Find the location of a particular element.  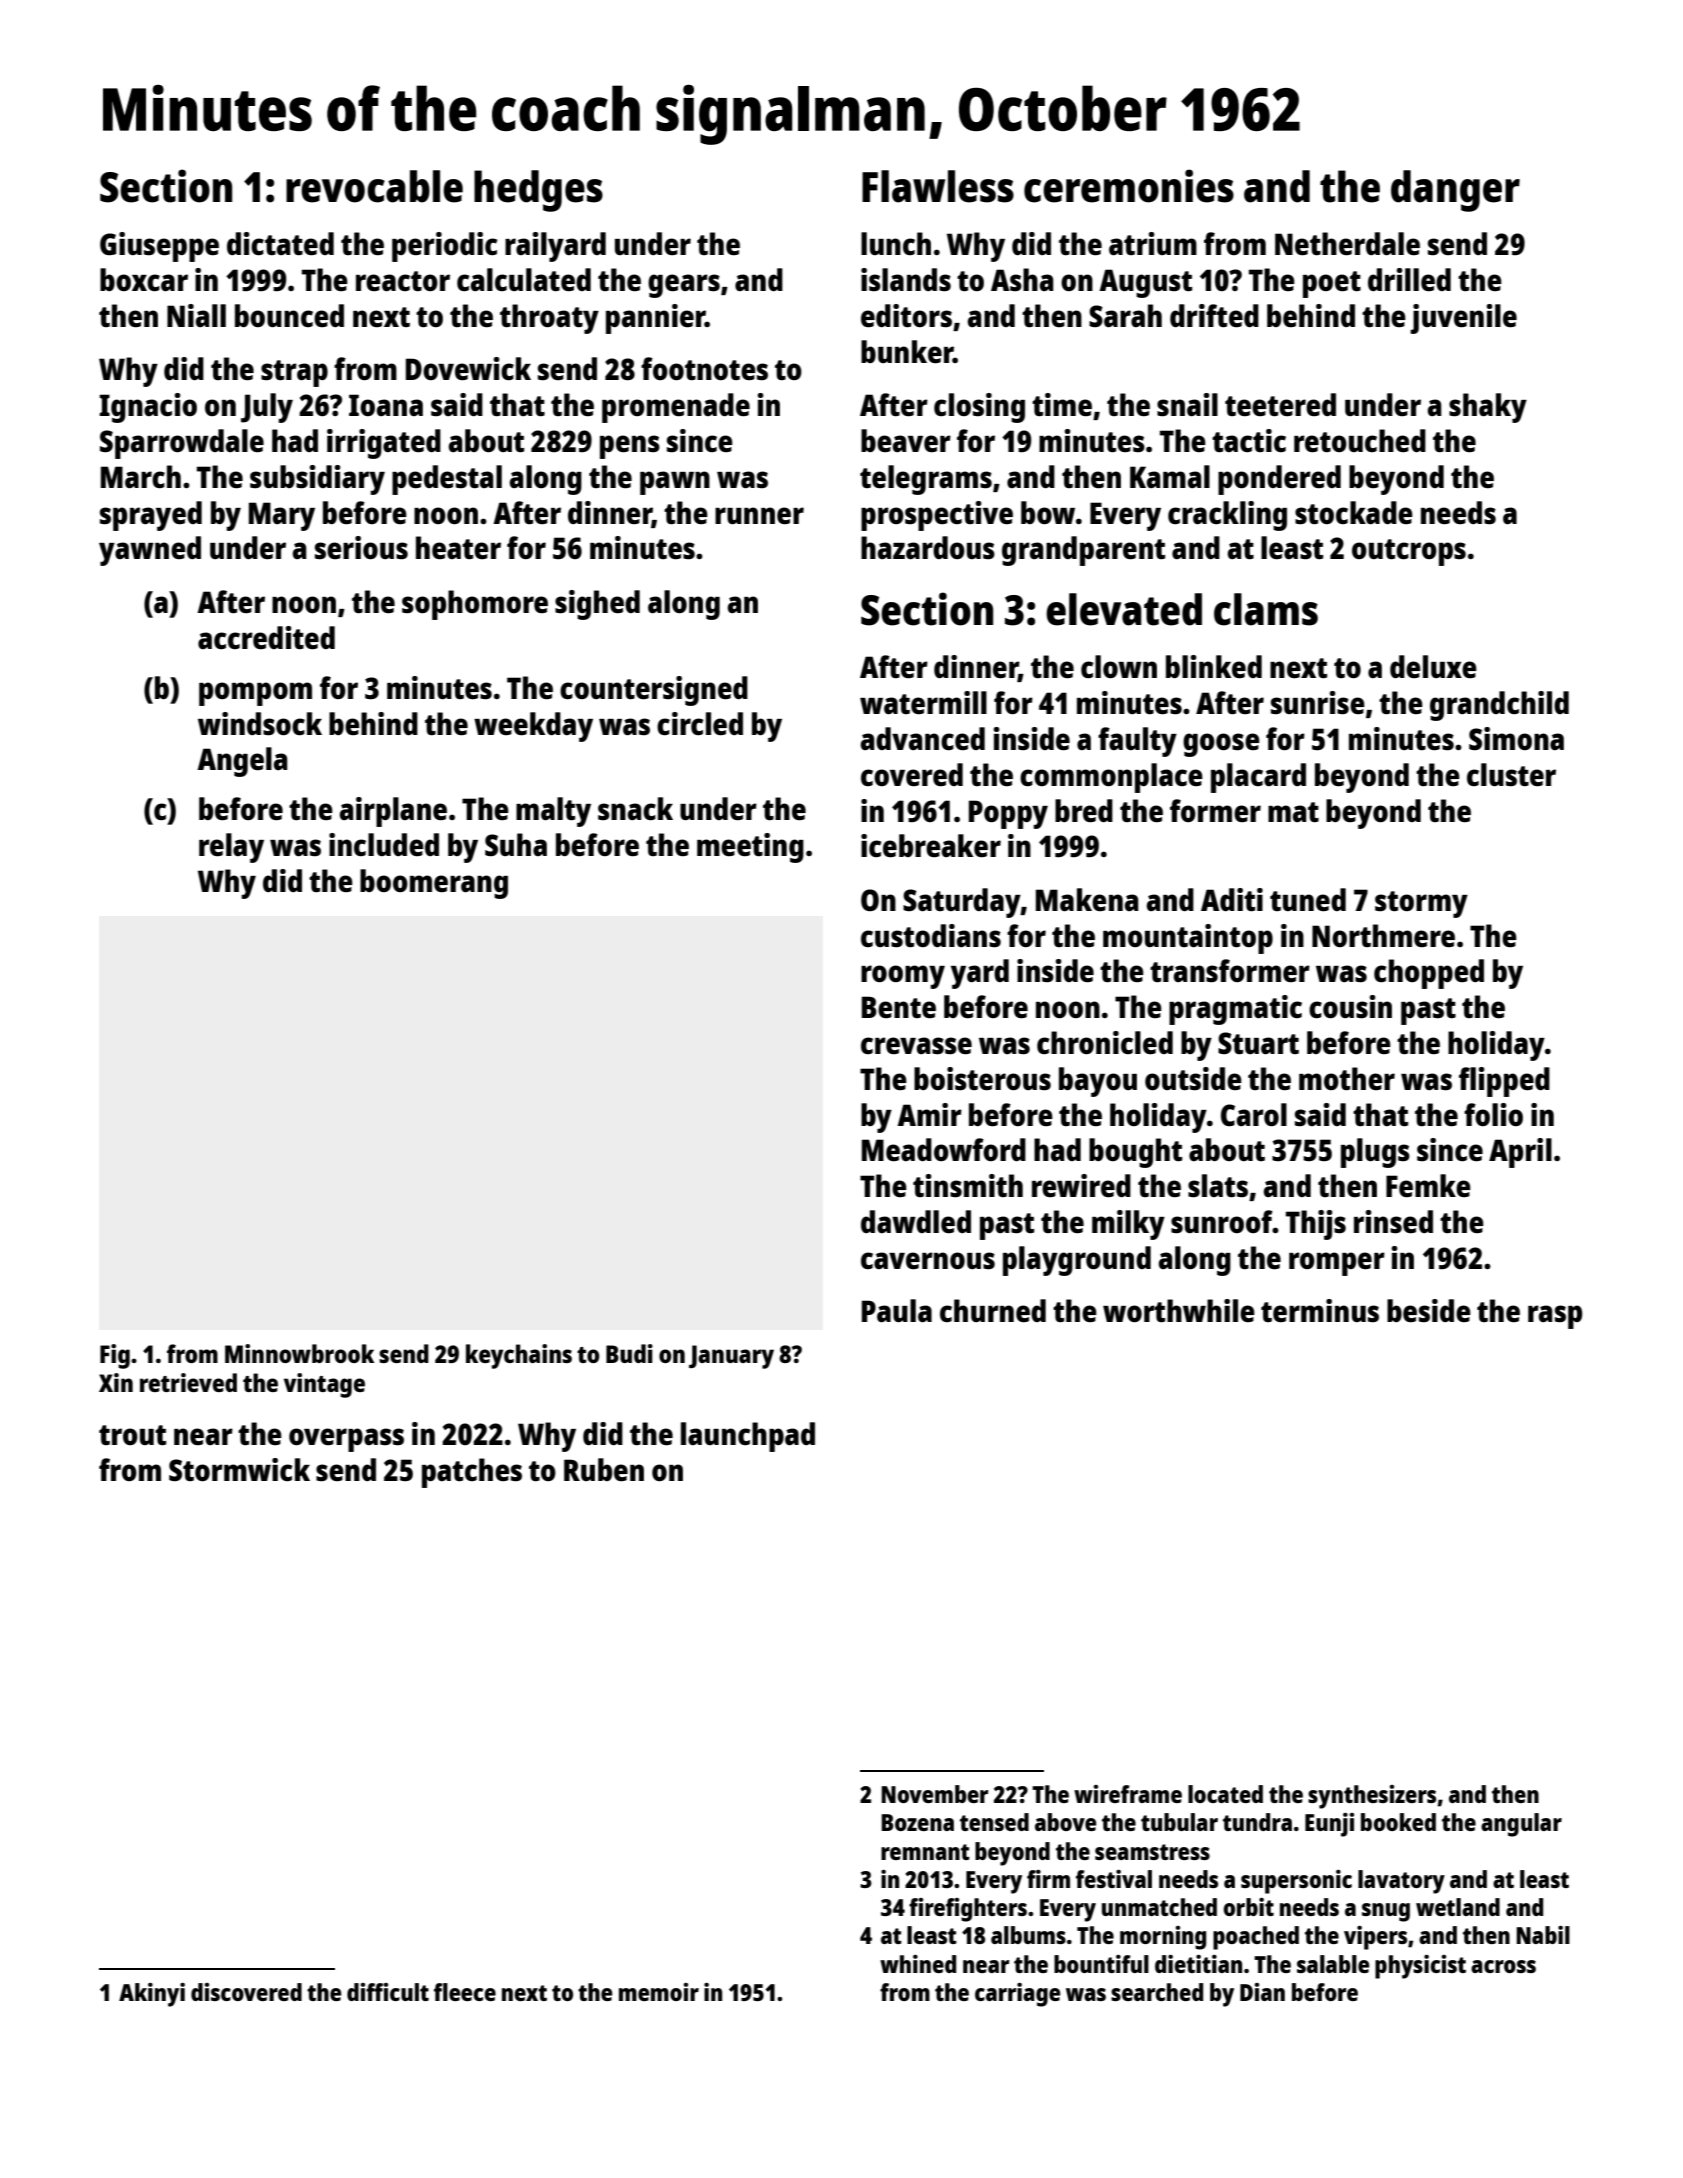

terminus is located at coordinates (1320, 1310).
